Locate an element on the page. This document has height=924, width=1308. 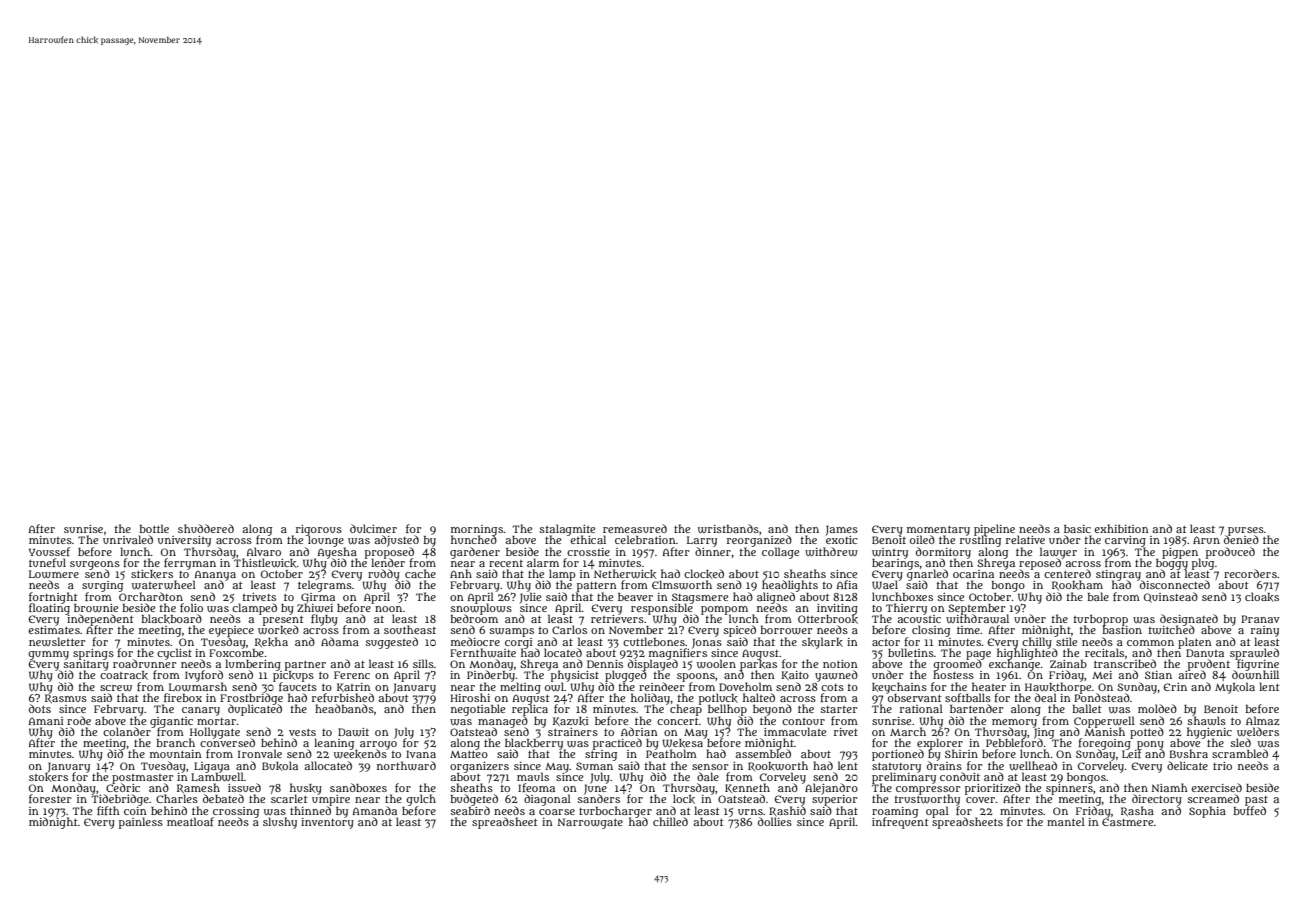
firebox is located at coordinates (183, 697).
